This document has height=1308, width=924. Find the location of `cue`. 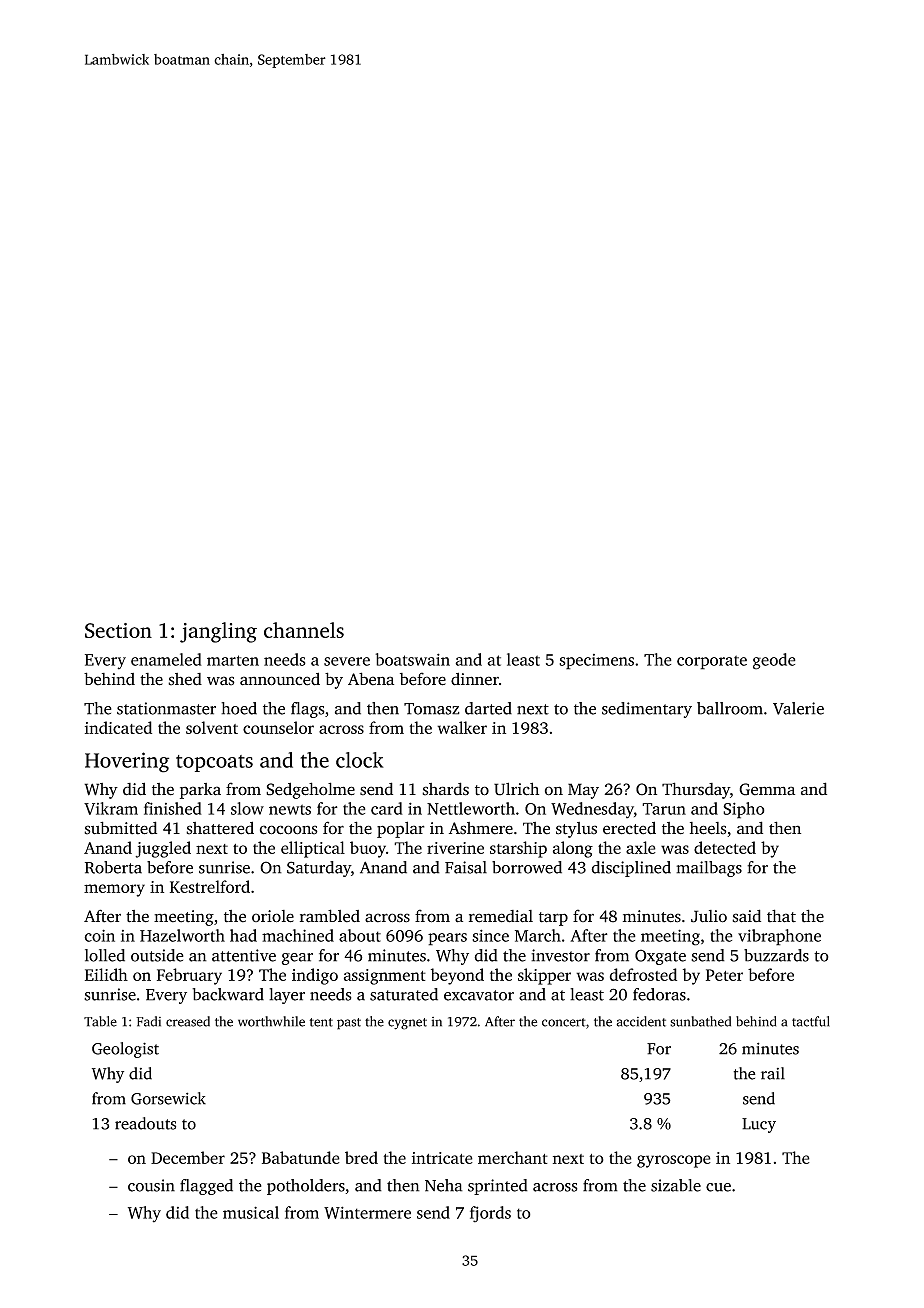

cue is located at coordinates (718, 1187).
